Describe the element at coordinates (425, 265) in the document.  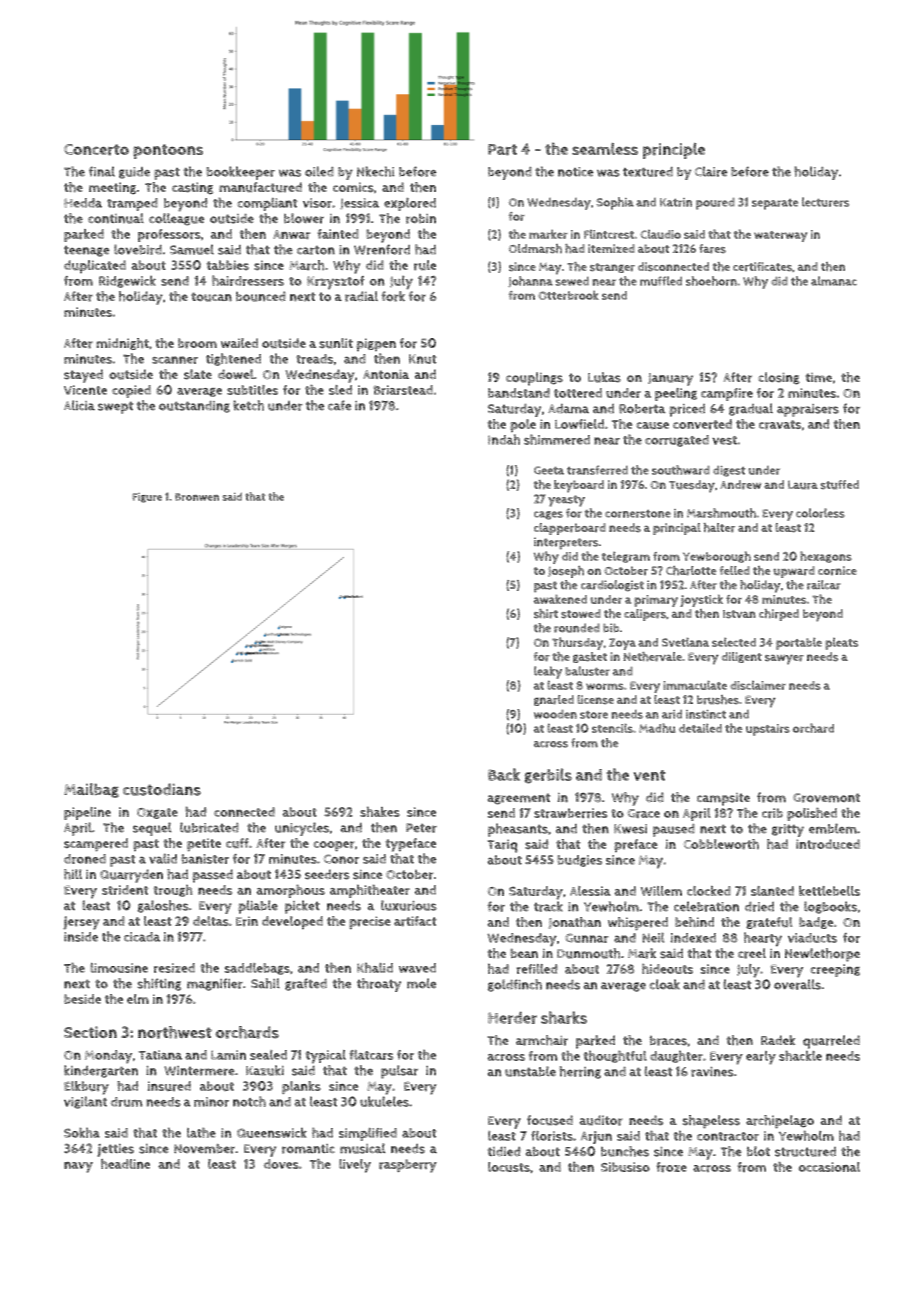
I see `rule` at that location.
